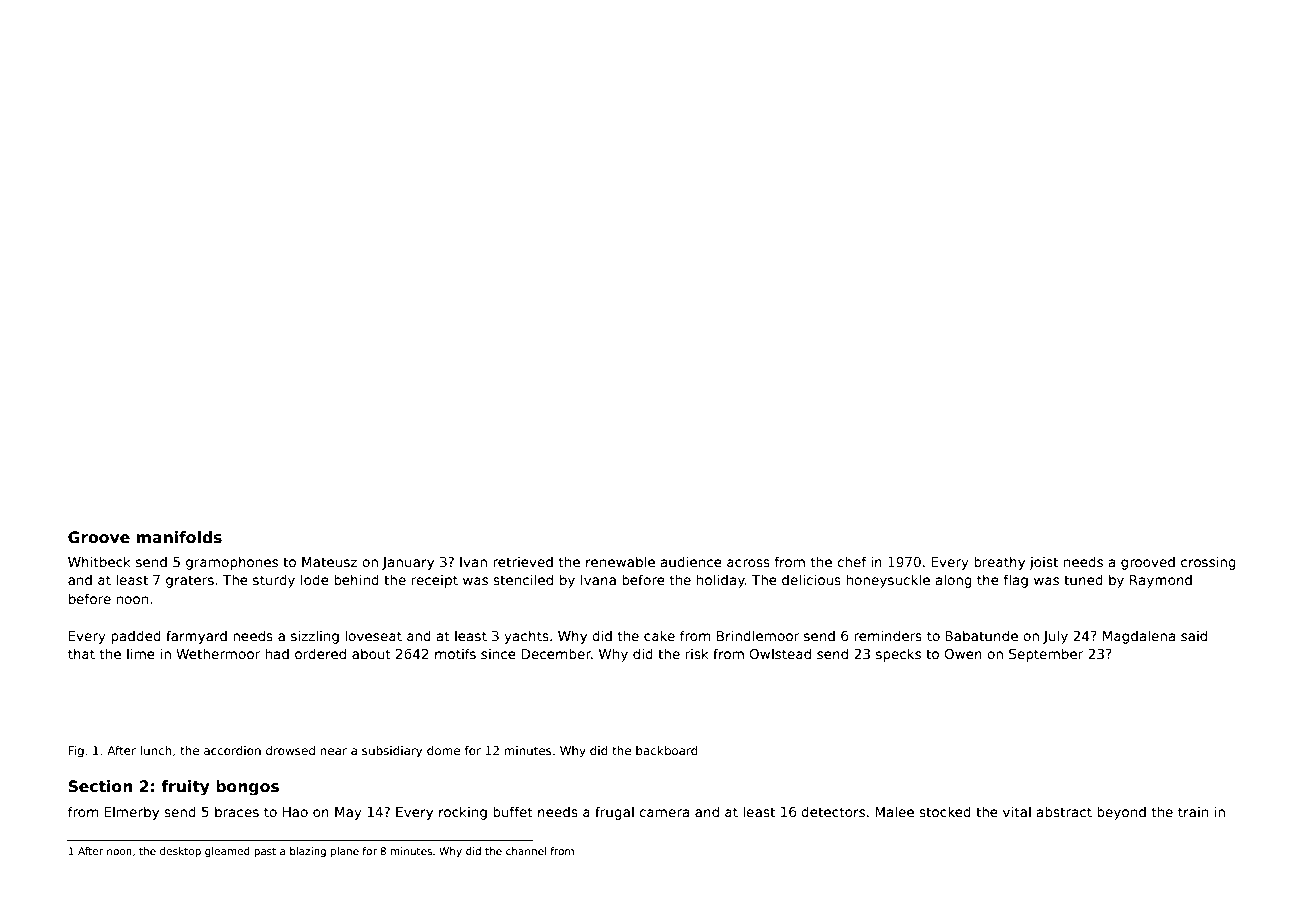 The height and width of the image is (924, 1308). Describe the element at coordinates (179, 537) in the image. I see `manifolds` at that location.
